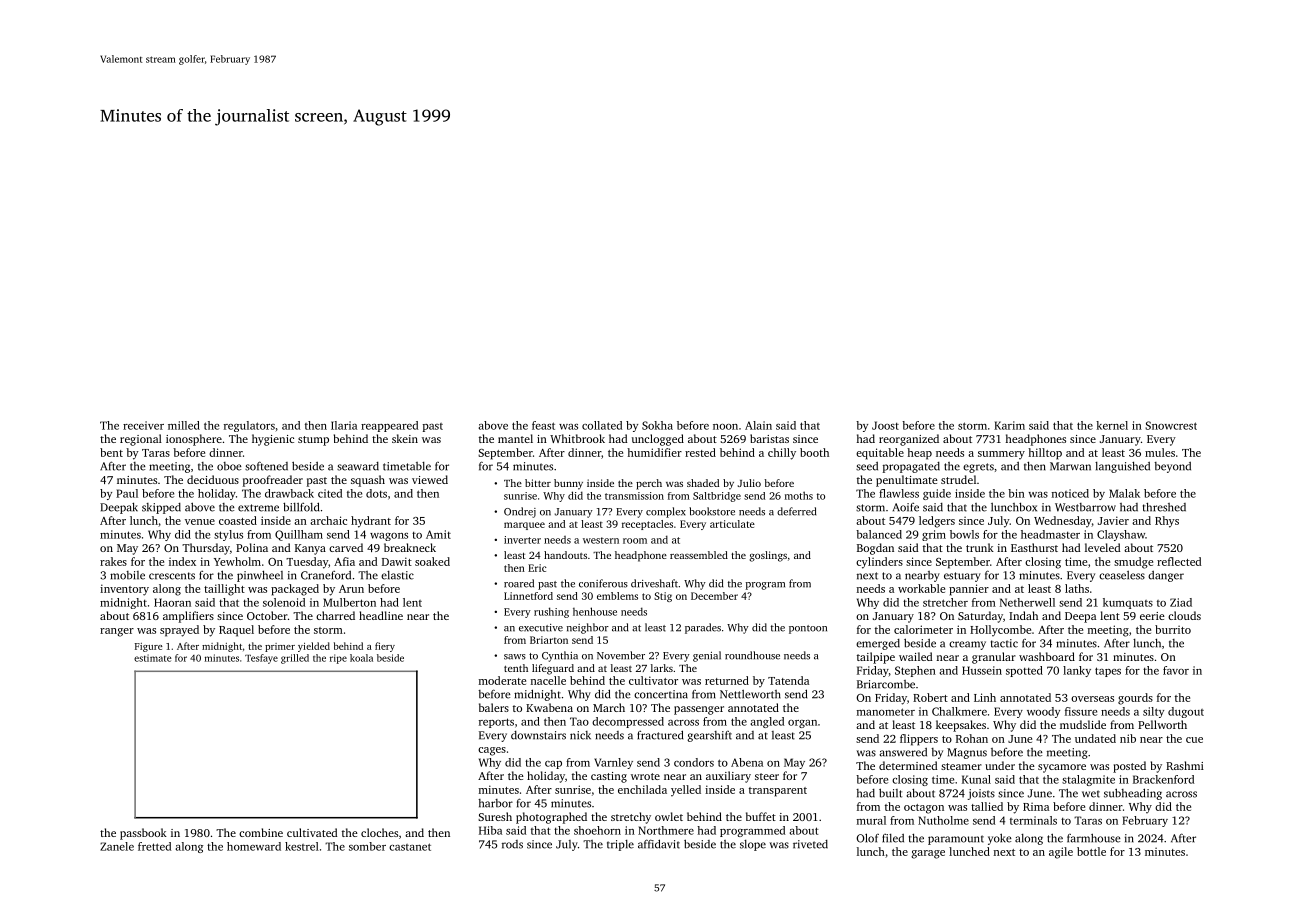 The width and height of the screenshot is (1308, 924). Describe the element at coordinates (1088, 780) in the screenshot. I see `stalagmite` at that location.
